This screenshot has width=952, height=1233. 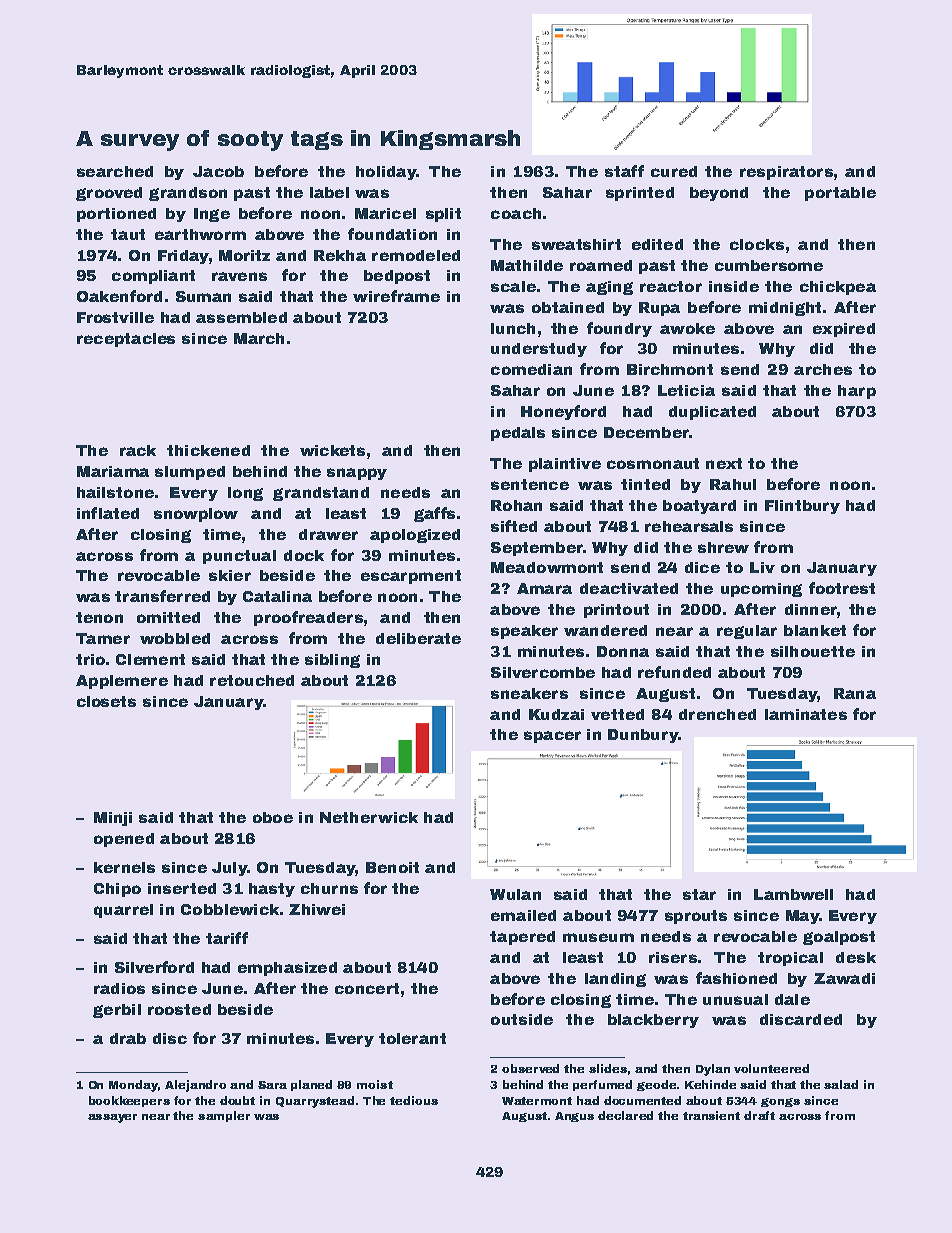 What do you see at coordinates (733, 484) in the screenshot?
I see `Rahul` at bounding box center [733, 484].
